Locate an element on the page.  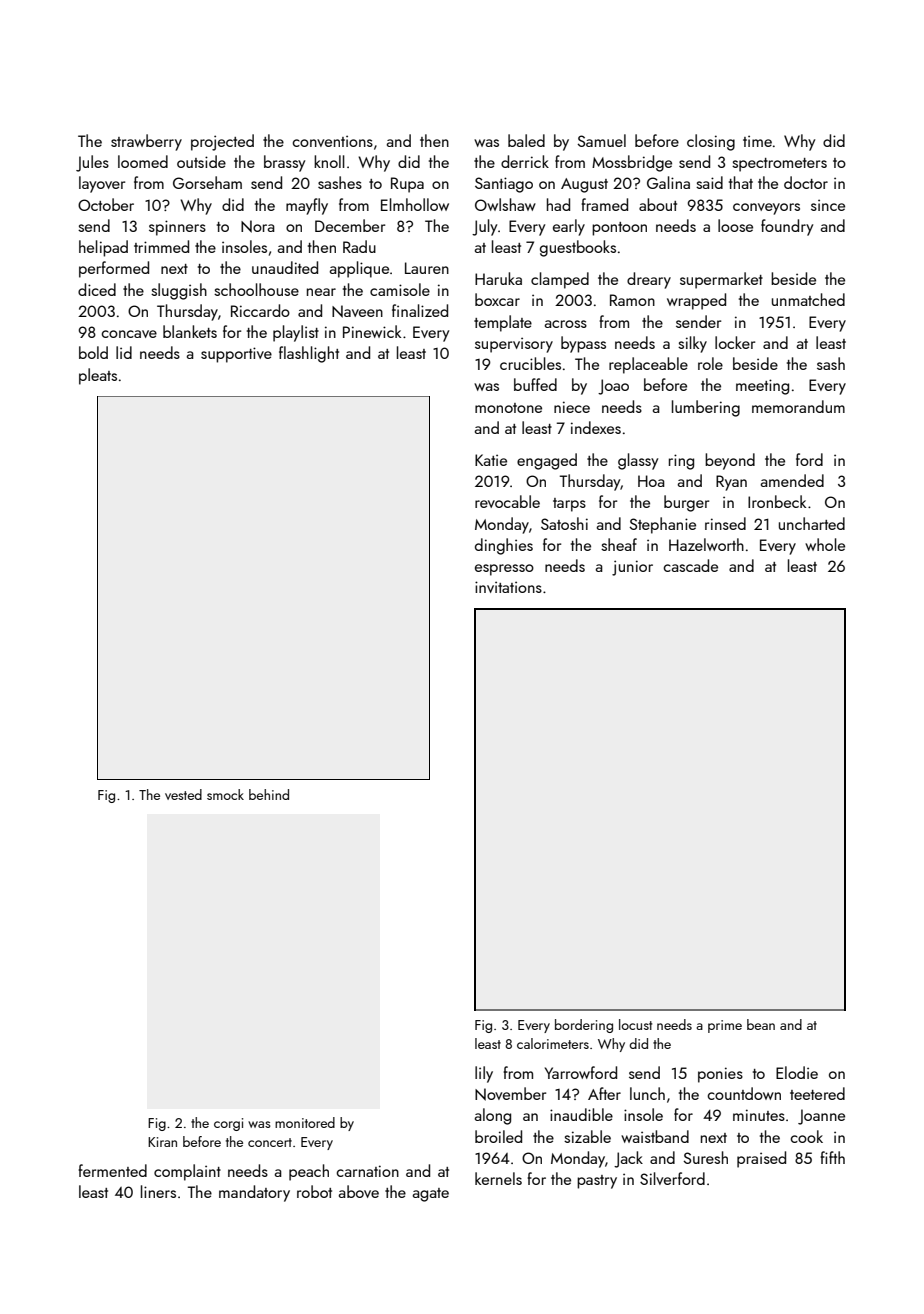
invitations is located at coordinates (508, 587).
